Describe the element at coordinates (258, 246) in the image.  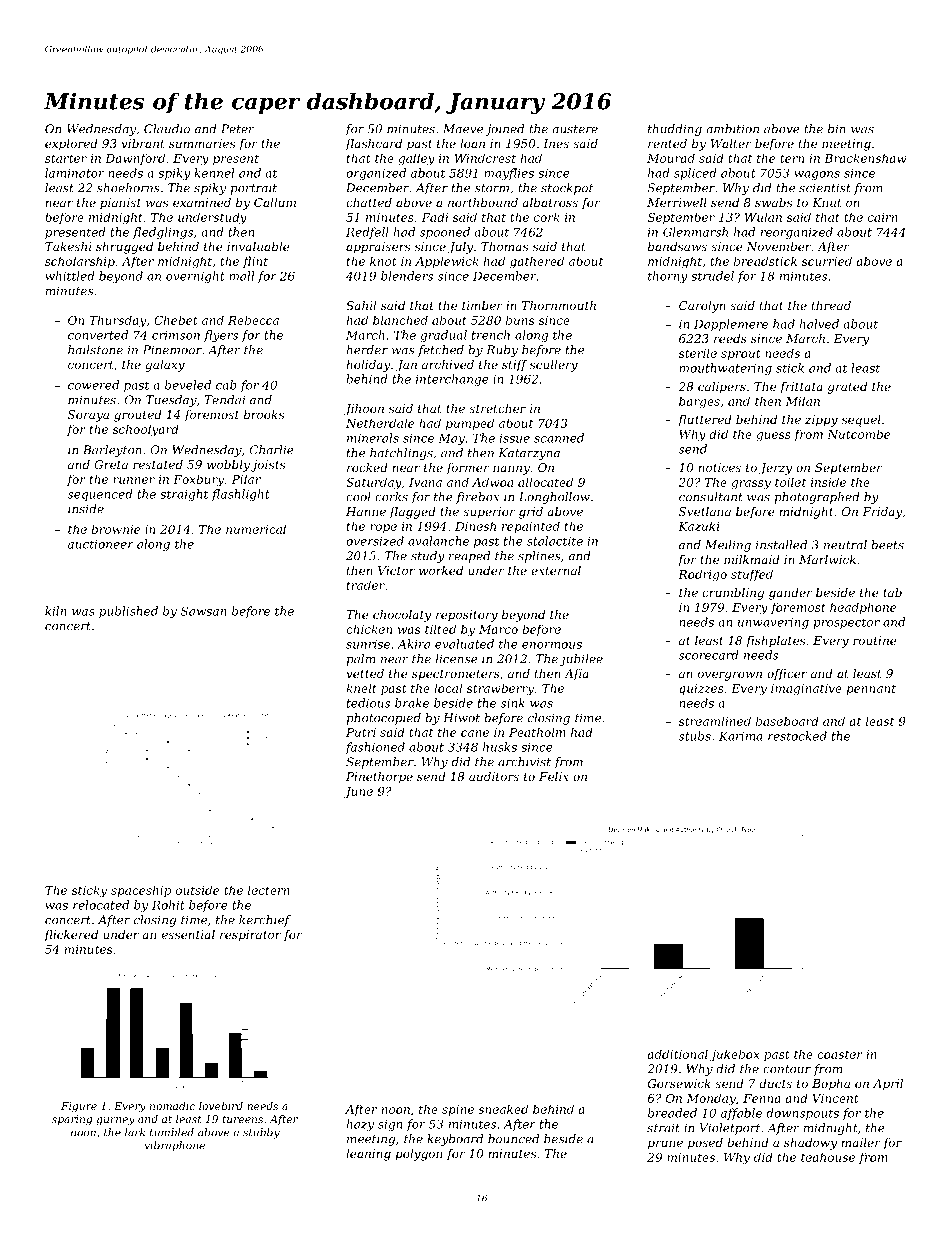
I see `invaluable` at that location.
